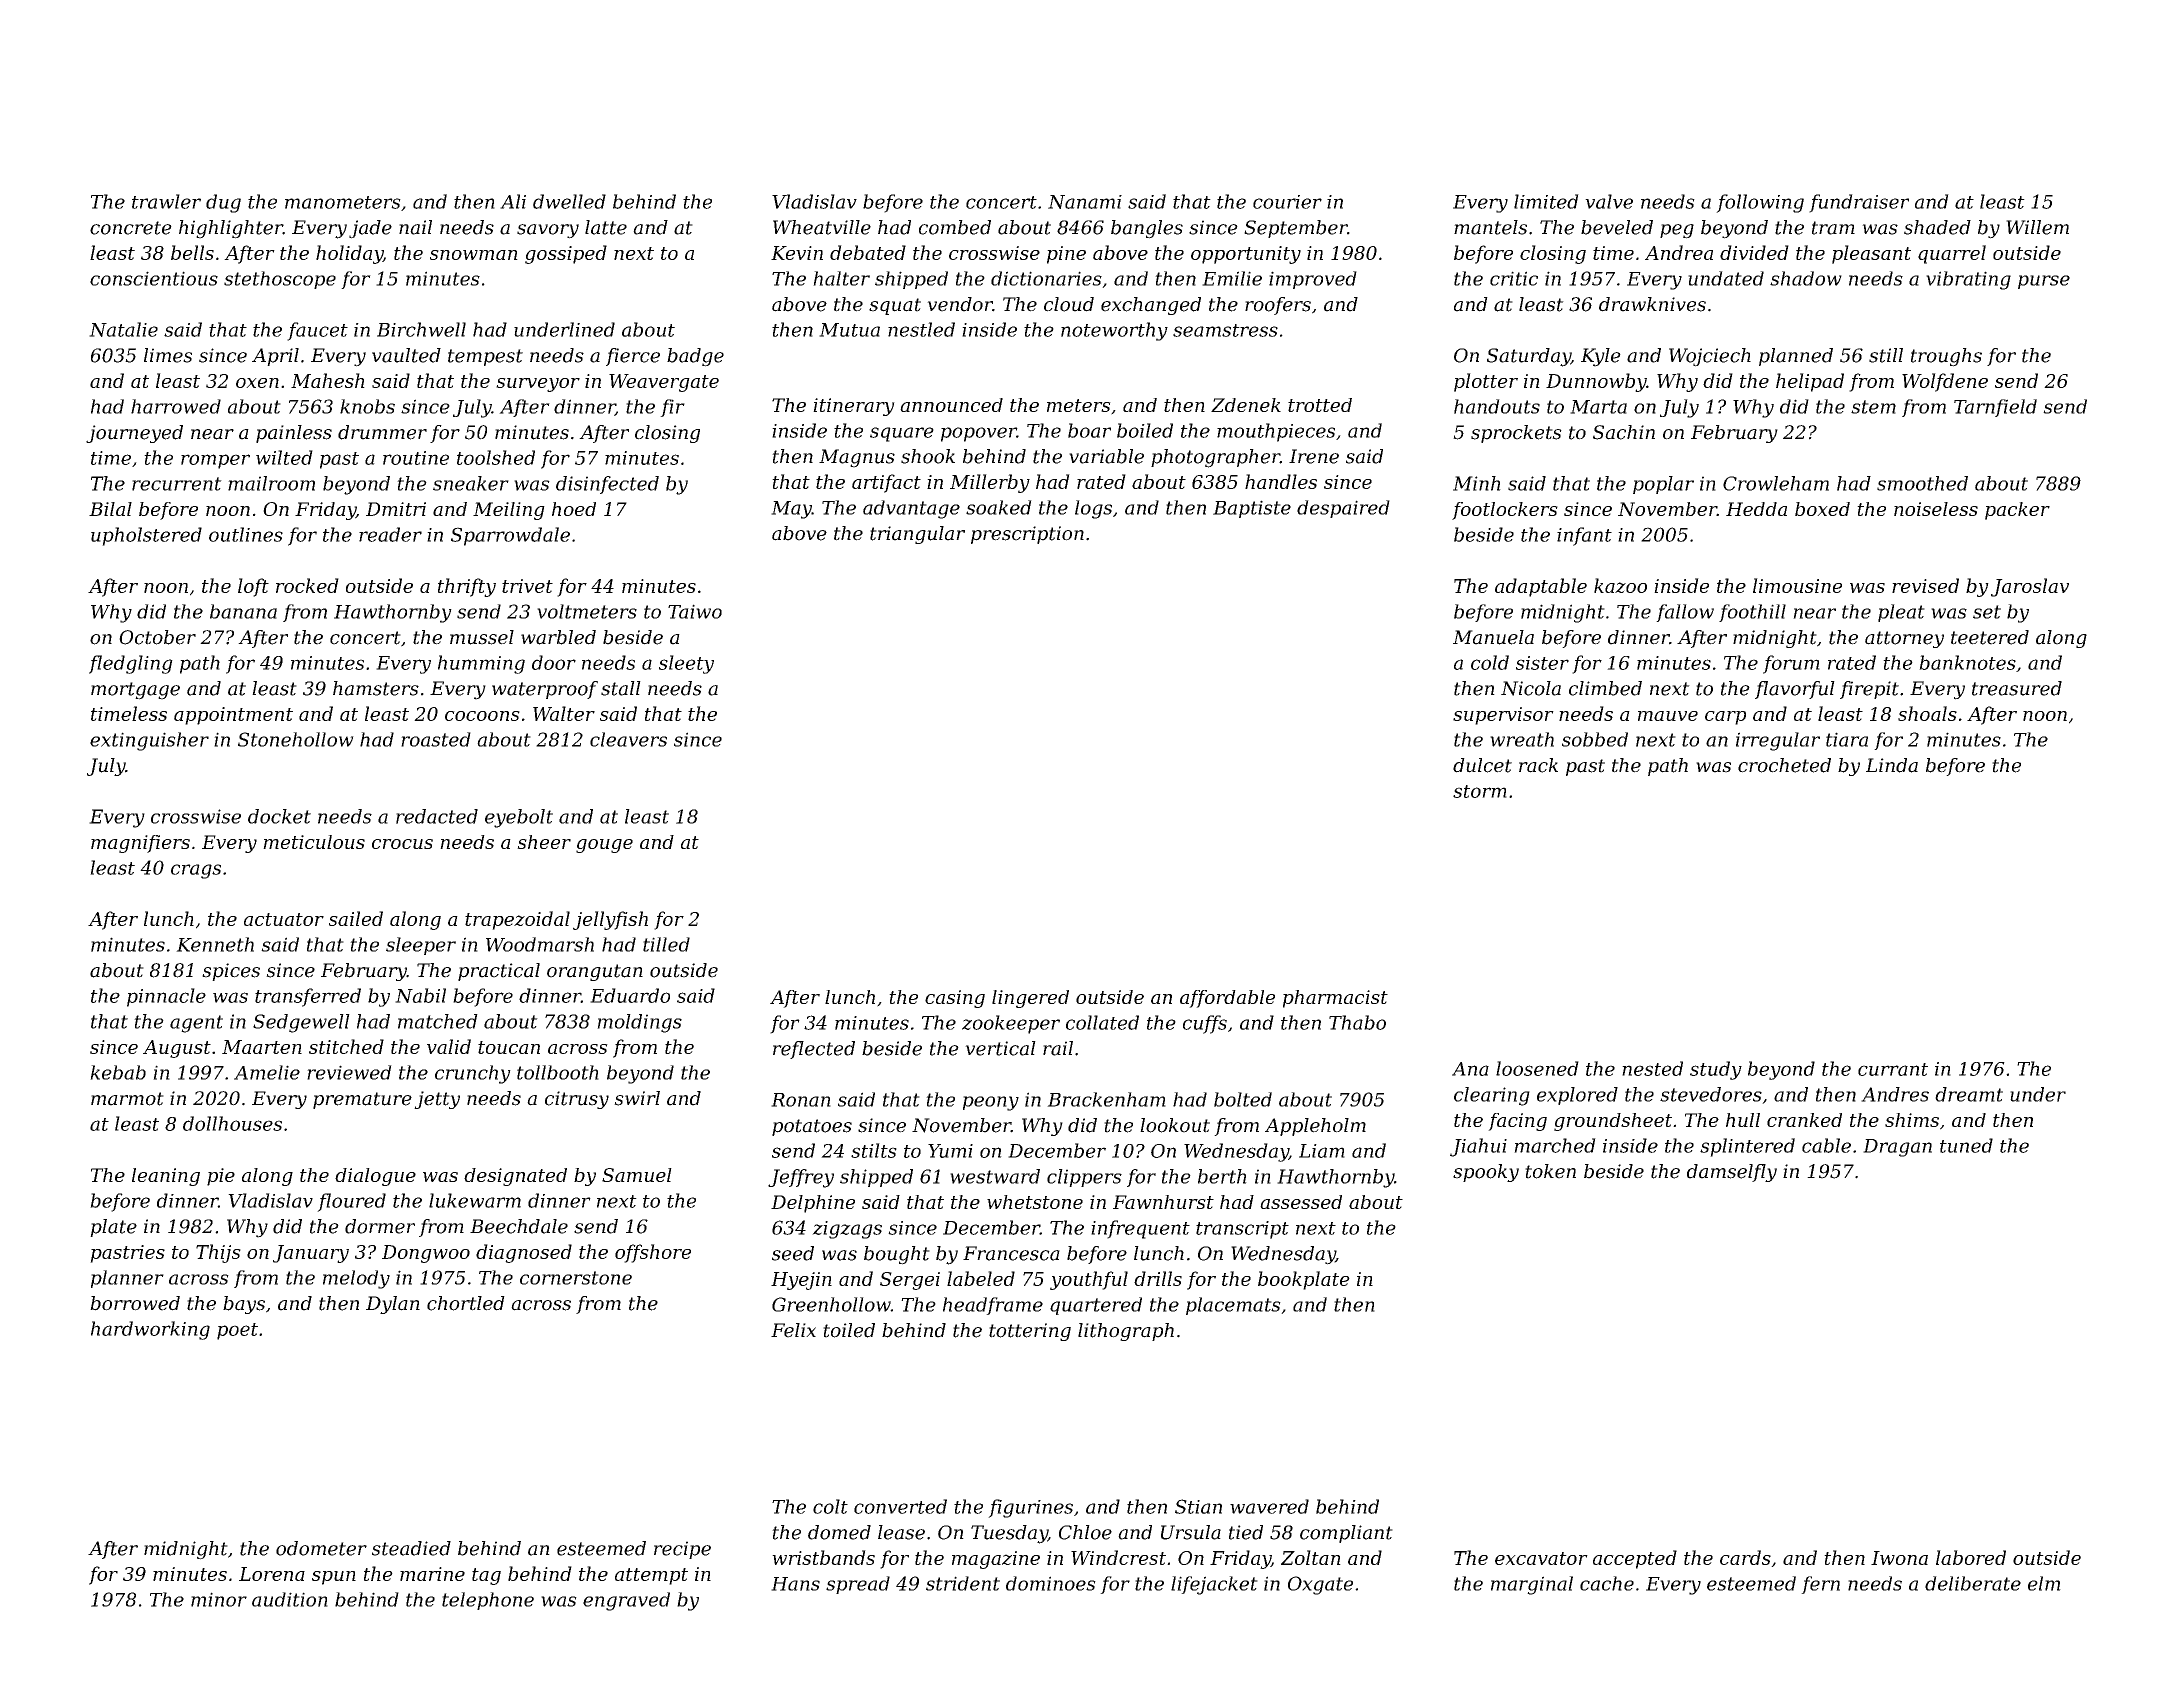 This page has width=2178, height=1683. I want to click on Tarnfield, so click(1995, 408).
